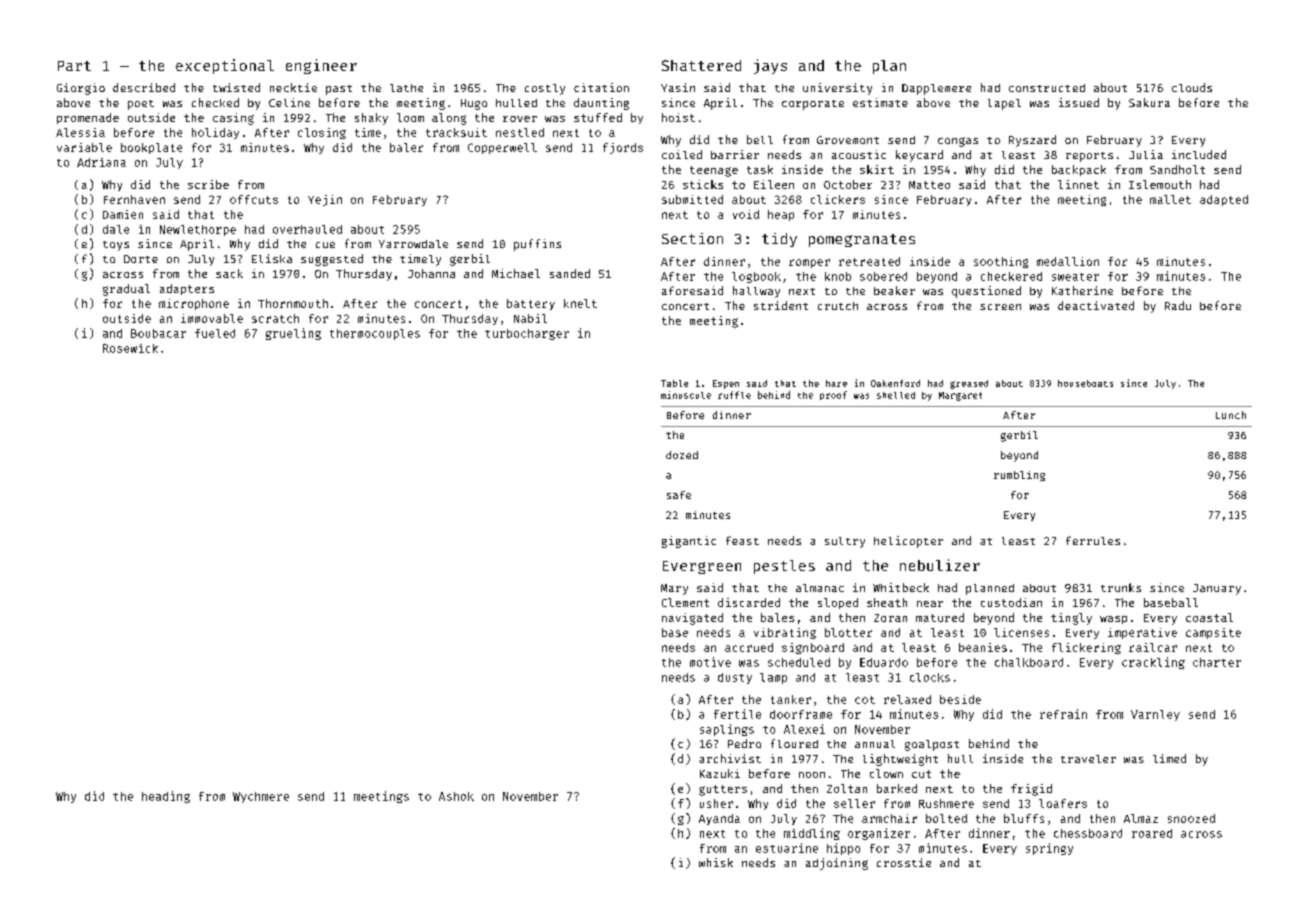 This screenshot has height=924, width=1308. I want to click on Part, so click(74, 66).
